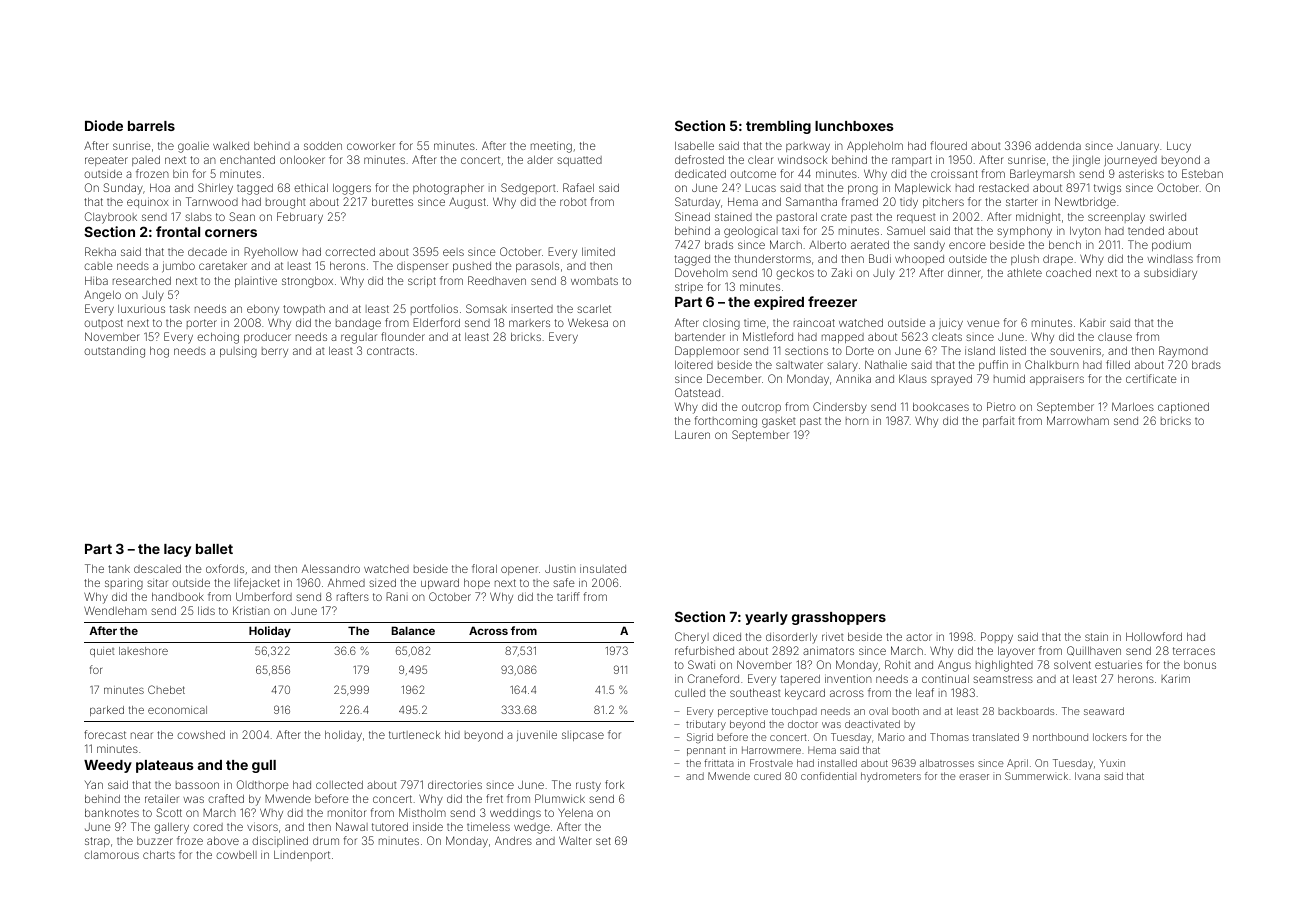 The width and height of the screenshot is (1308, 924). I want to click on outstanding, so click(114, 352).
